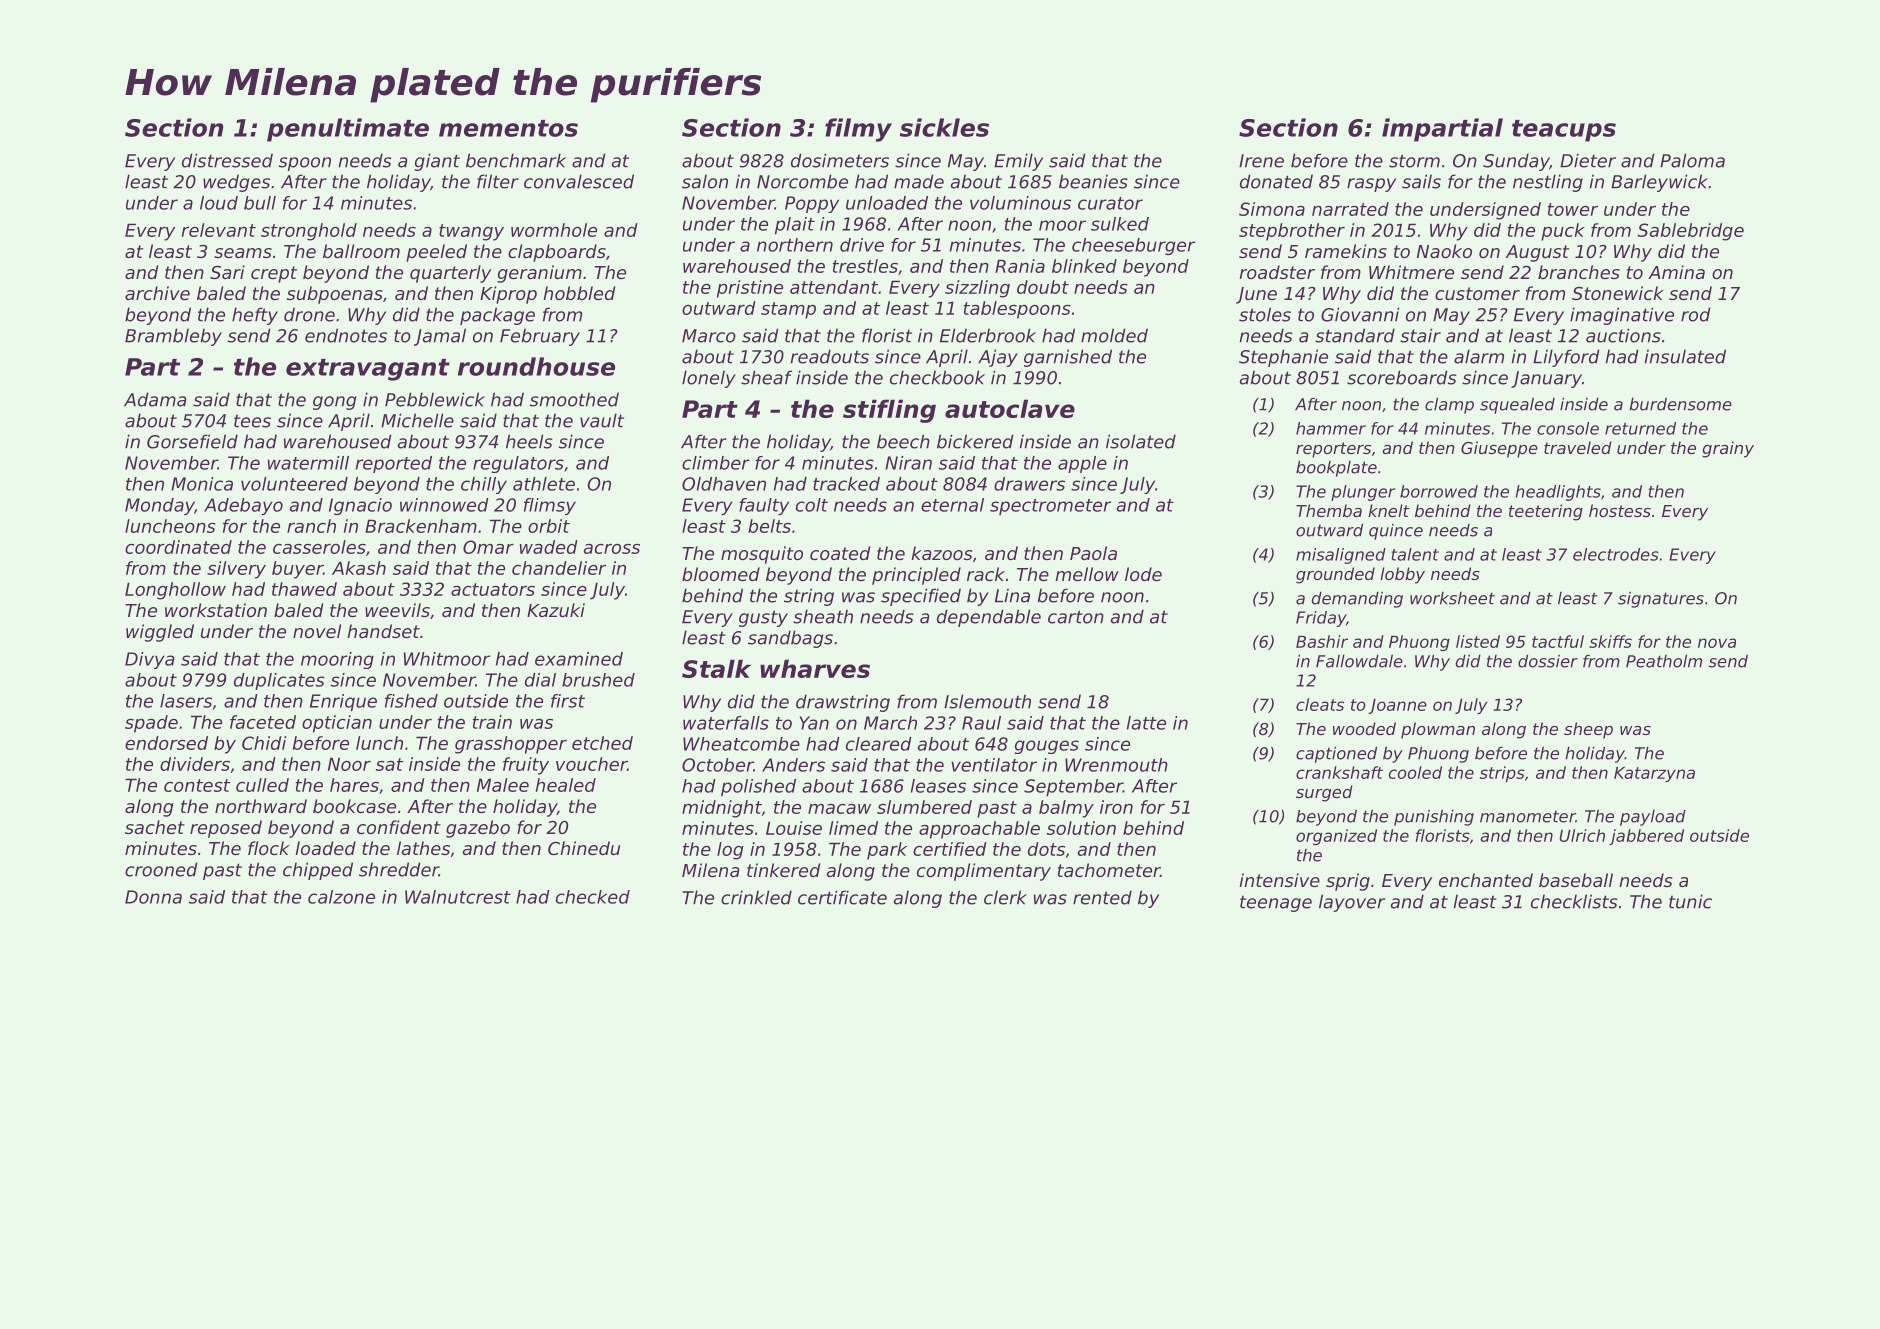 The width and height of the screenshot is (1880, 1329). What do you see at coordinates (815, 668) in the screenshot?
I see `wharves` at bounding box center [815, 668].
